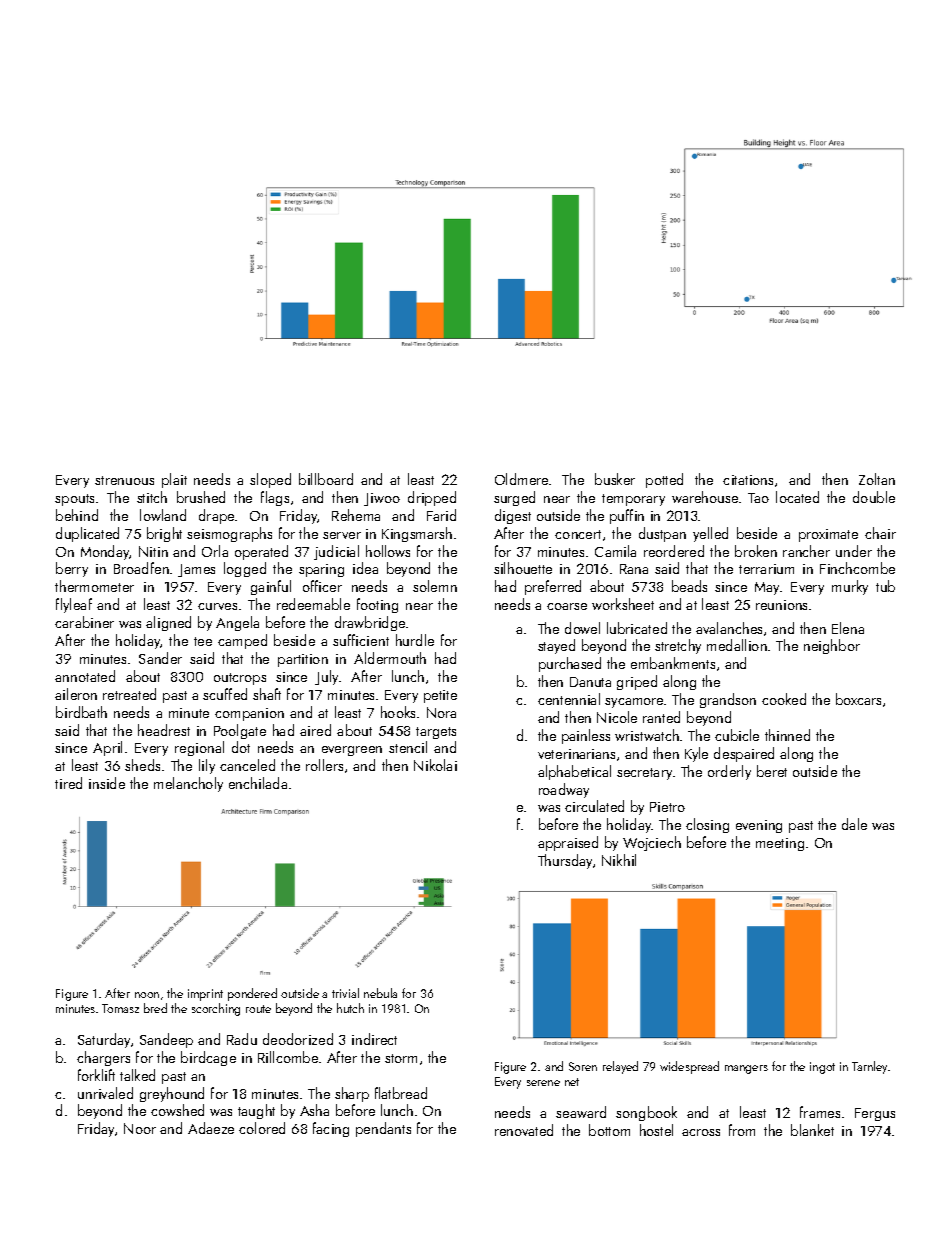 Image resolution: width=952 pixels, height=1233 pixels. I want to click on logged, so click(245, 569).
